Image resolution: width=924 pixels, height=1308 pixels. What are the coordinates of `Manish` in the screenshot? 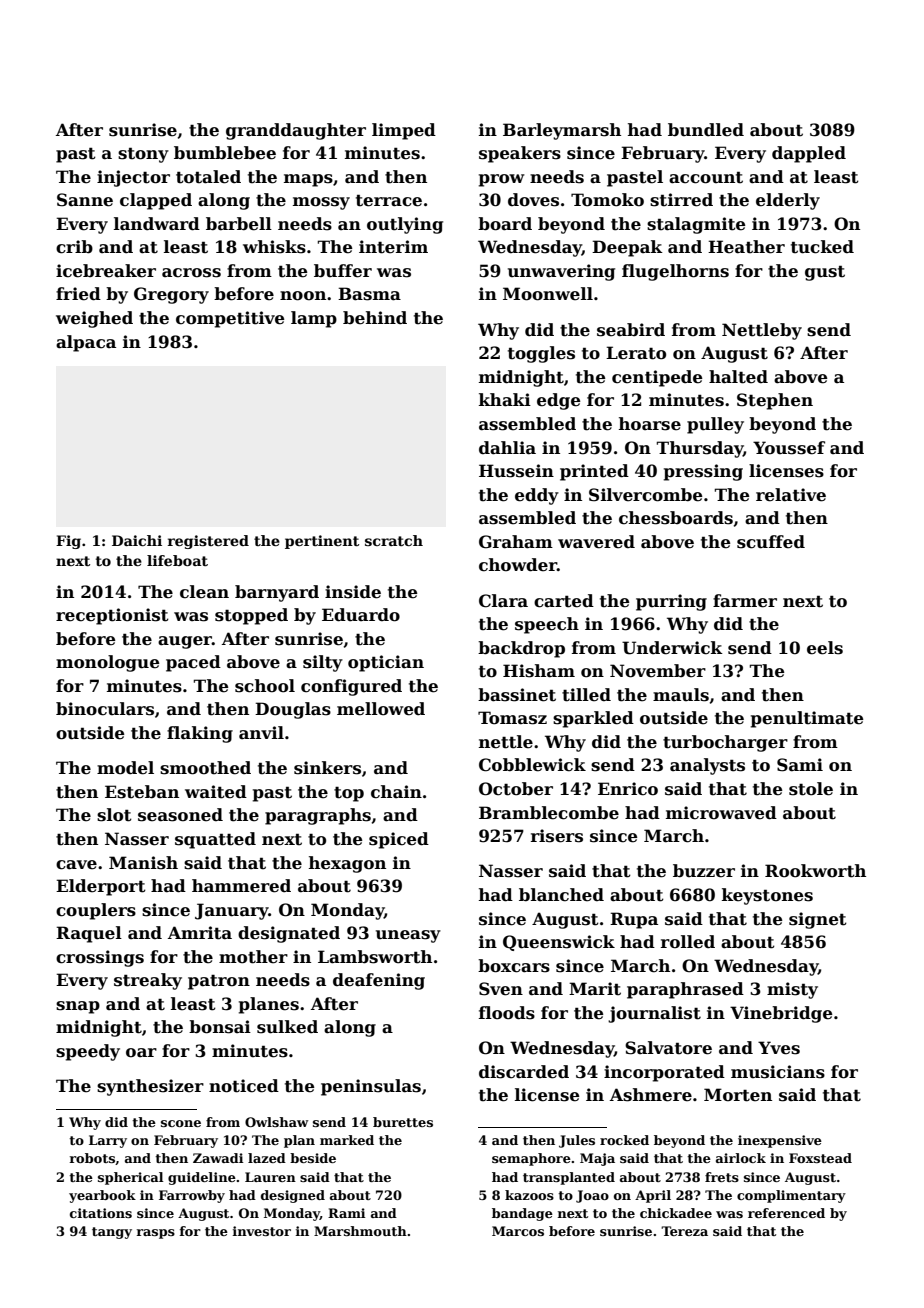 It's located at (143, 863).
